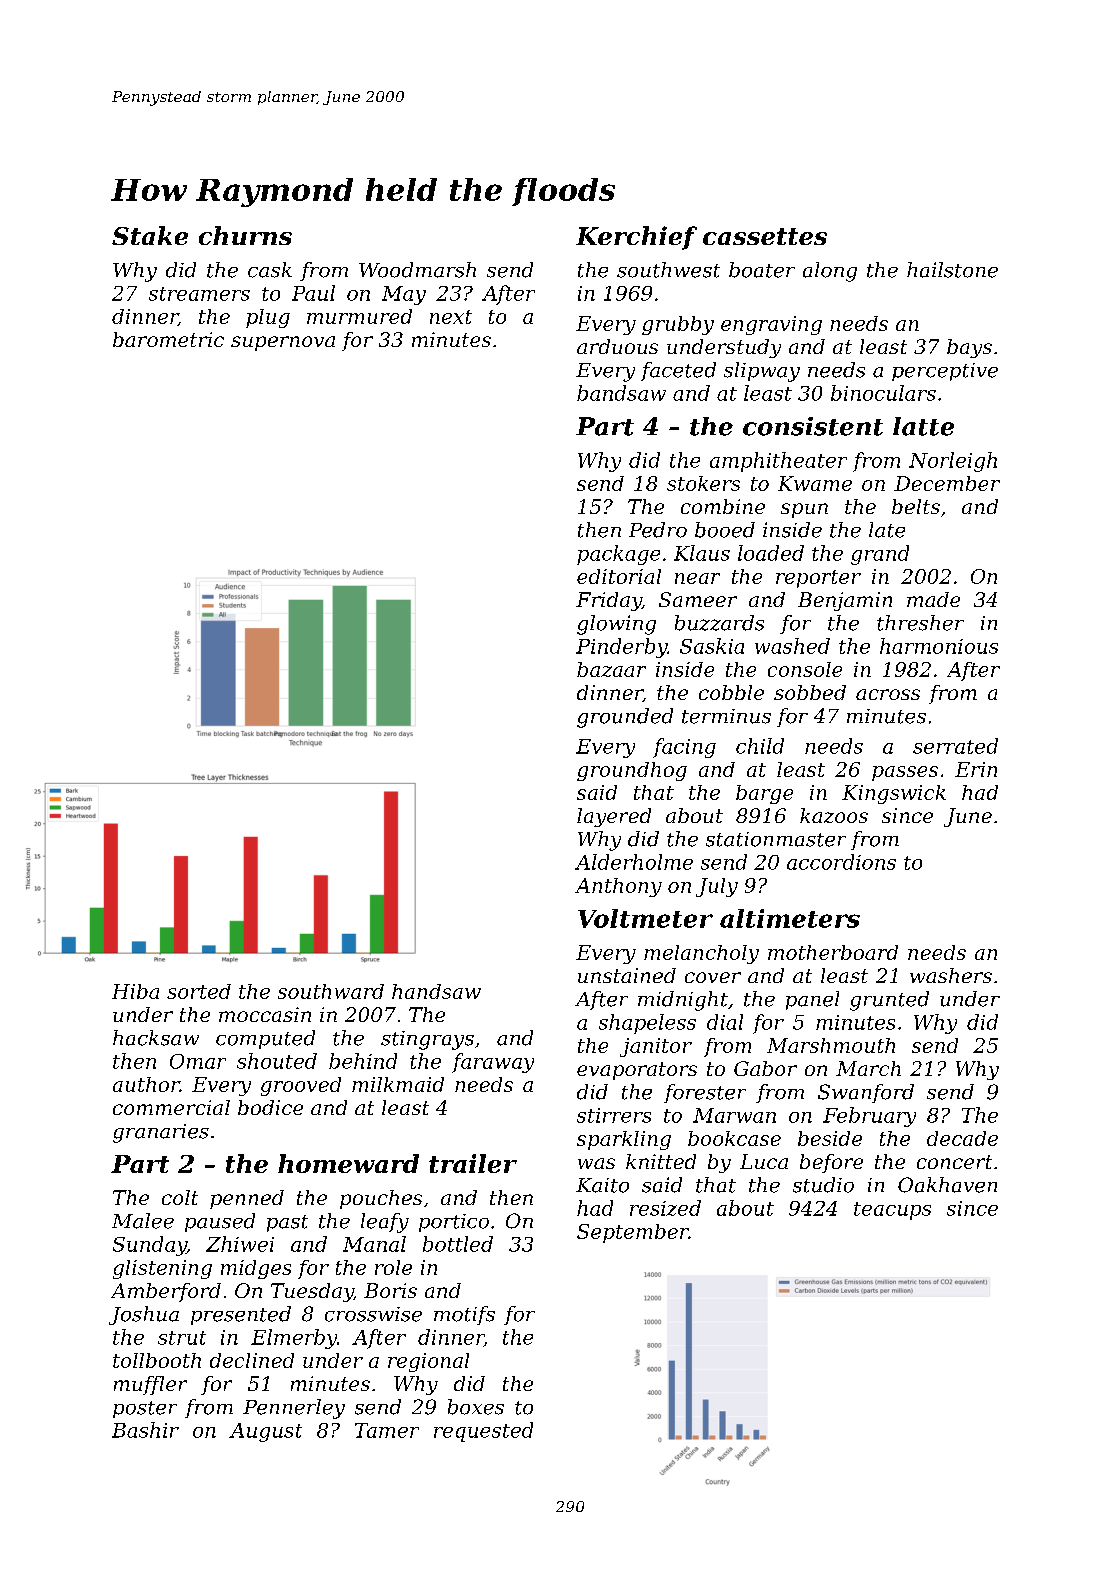  Describe the element at coordinates (636, 238) in the screenshot. I see `Kerchief` at that location.
